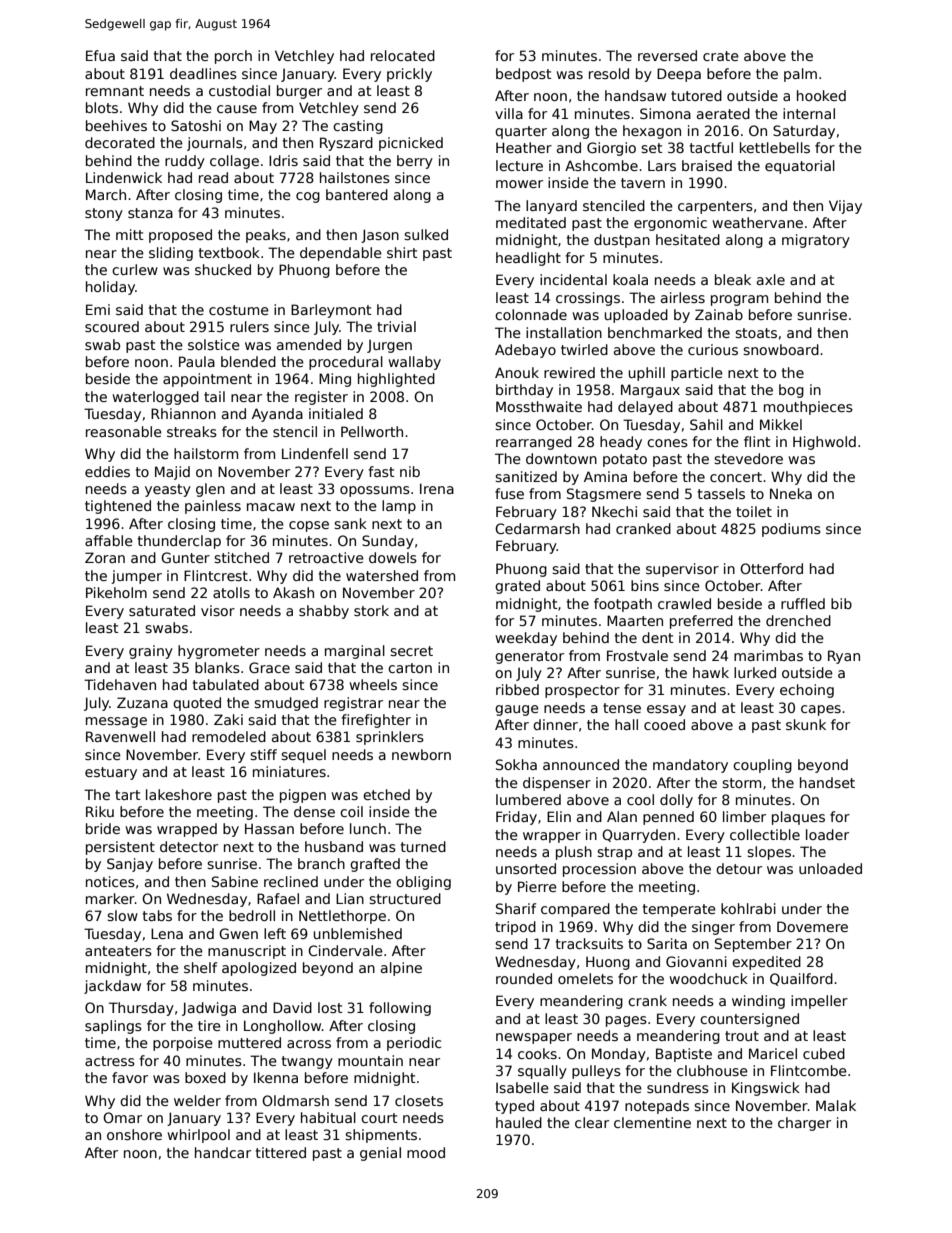 The height and width of the document is (1233, 952). Describe the element at coordinates (124, 177) in the document. I see `Lindenwick` at that location.
